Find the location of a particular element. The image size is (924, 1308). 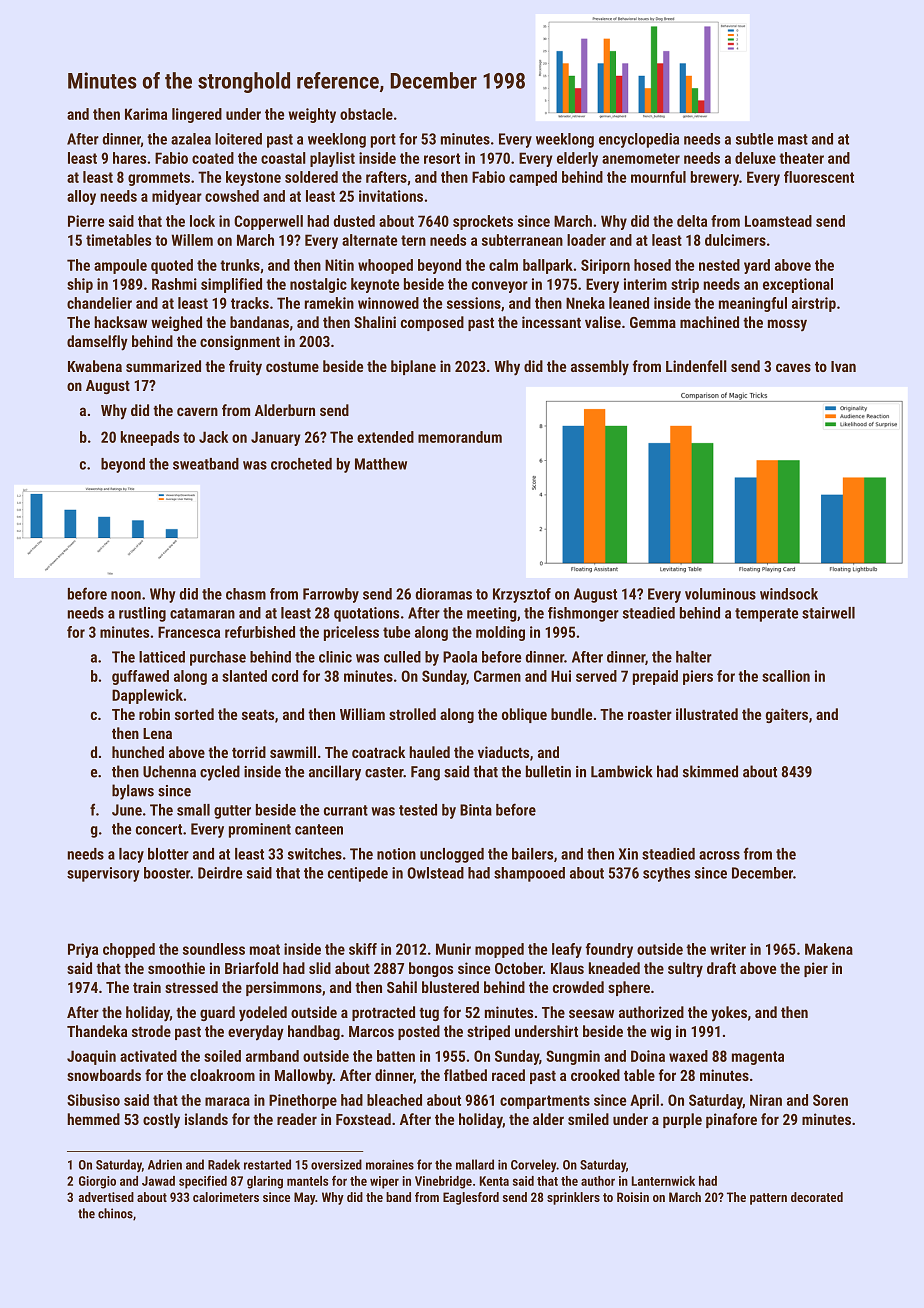

encyclopedia is located at coordinates (639, 140).
